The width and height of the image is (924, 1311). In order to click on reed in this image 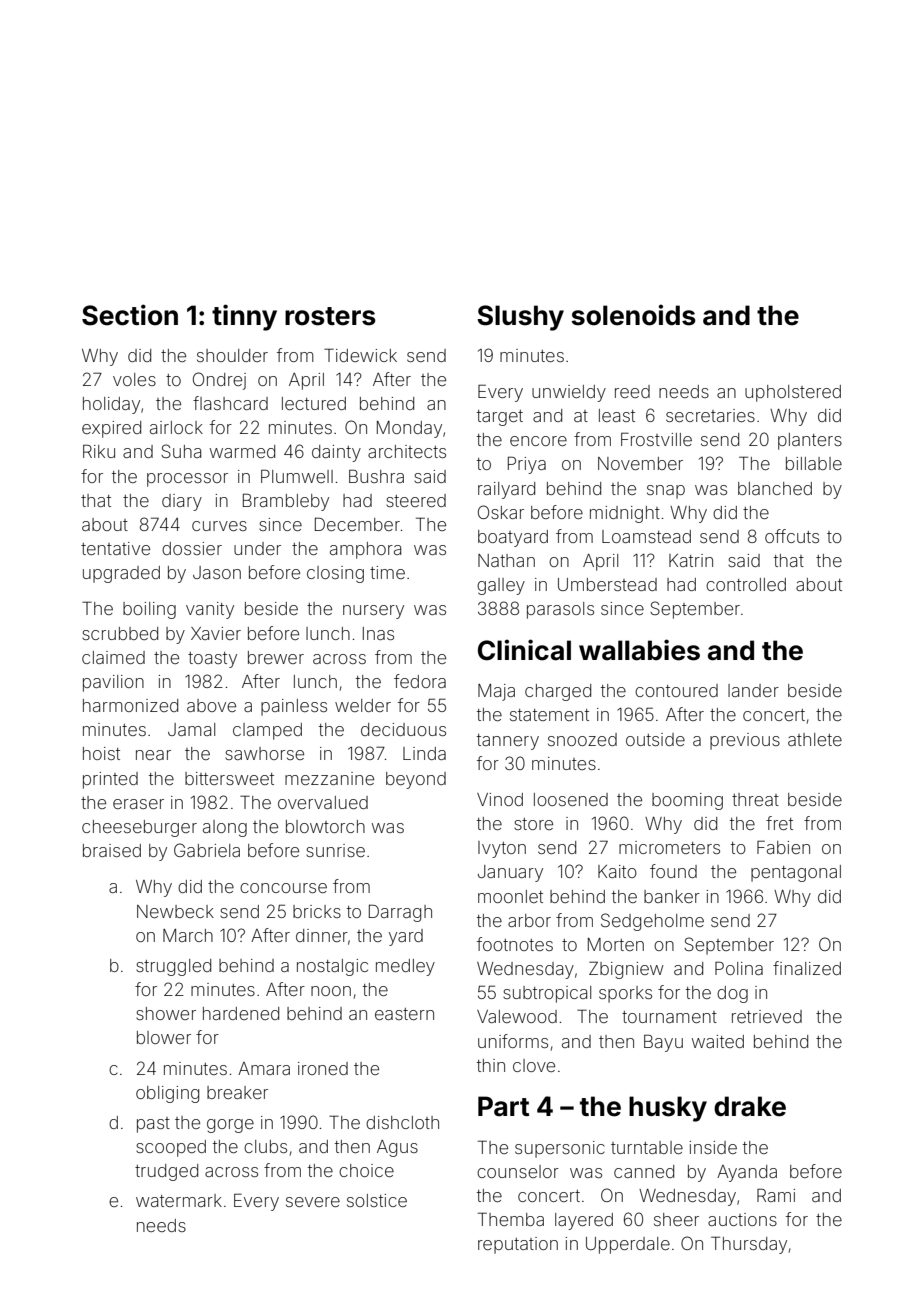, I will do `click(632, 391)`.
